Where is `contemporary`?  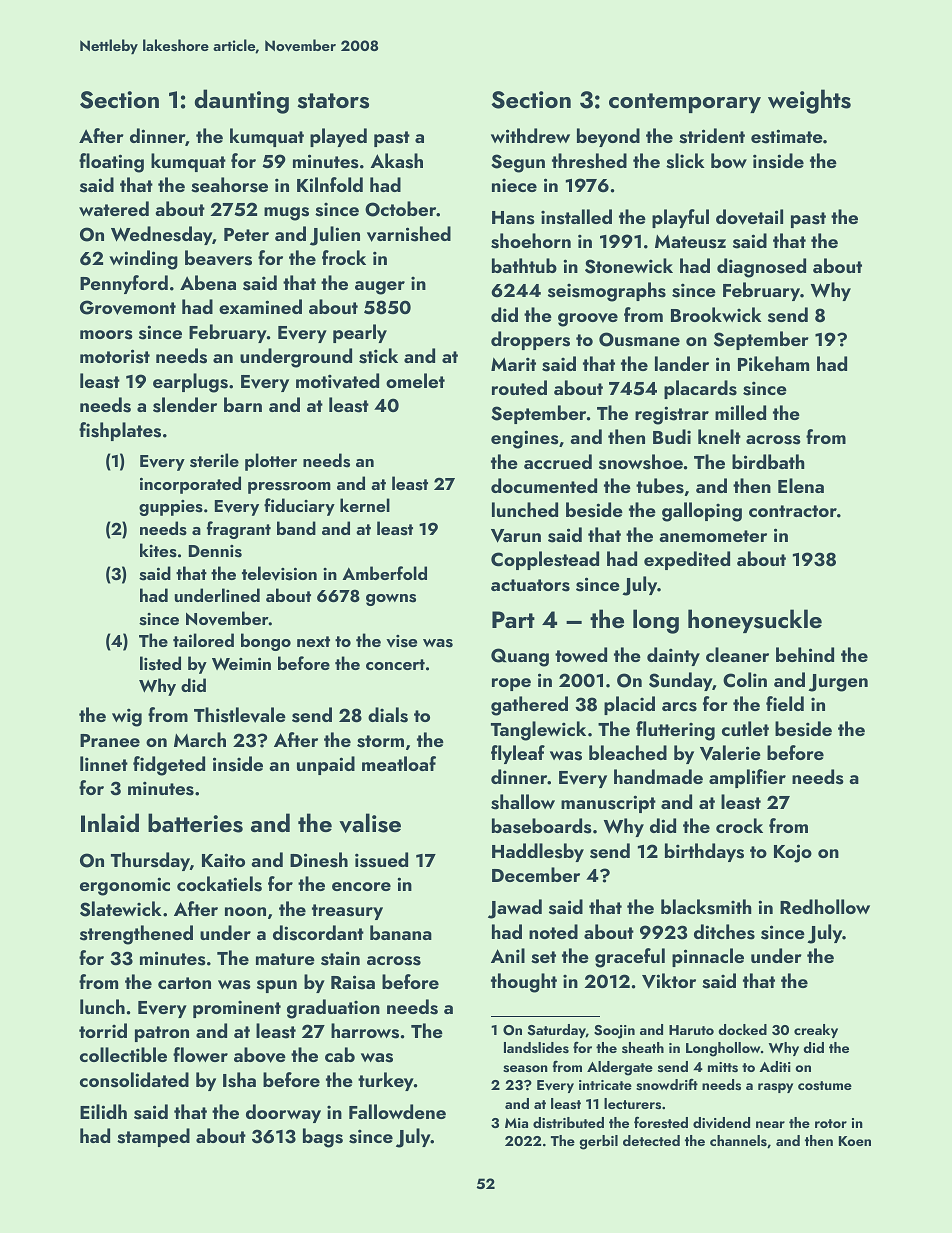 contemporary is located at coordinates (685, 103).
